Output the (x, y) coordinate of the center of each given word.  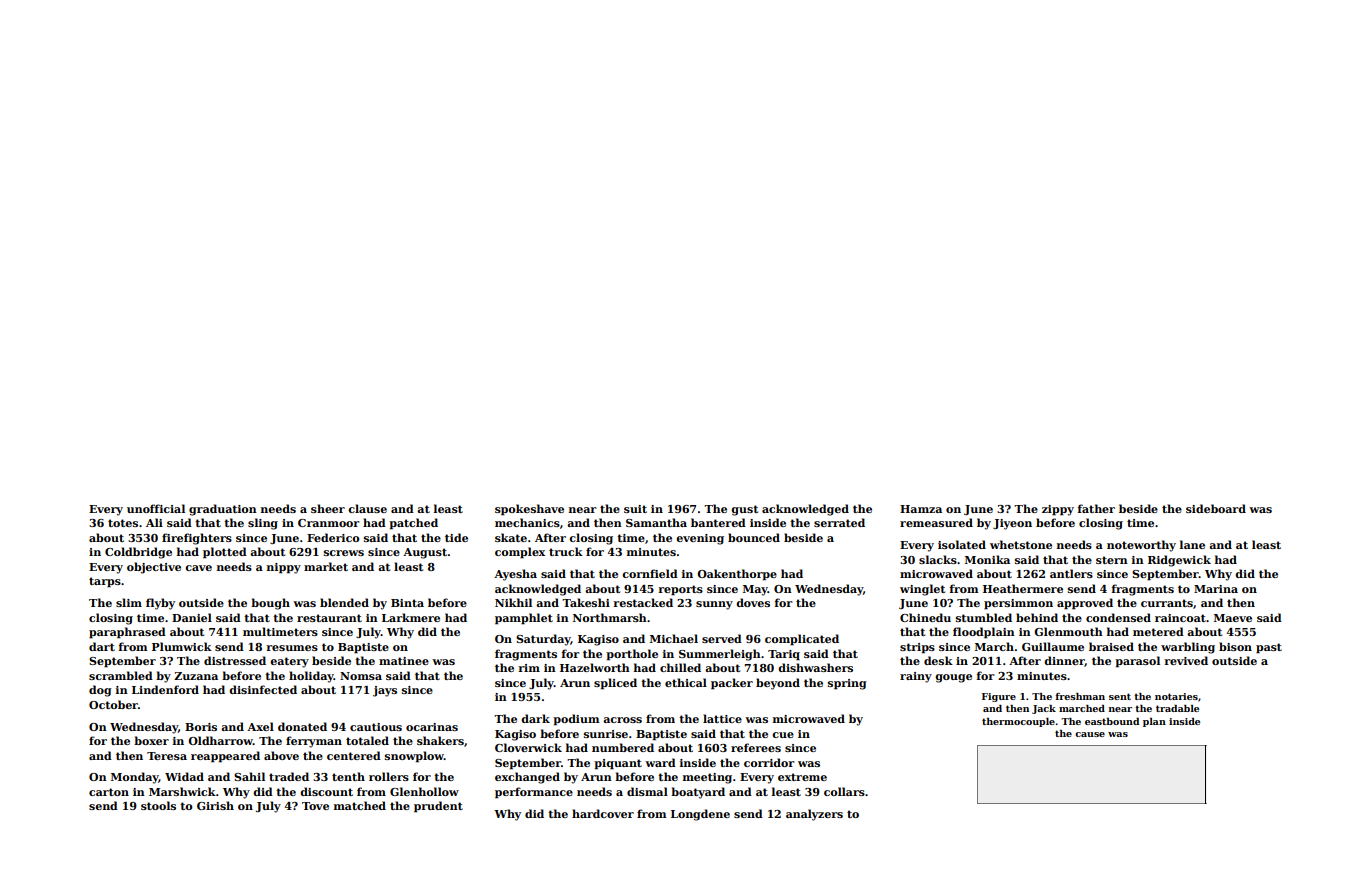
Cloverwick (528, 747)
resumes (292, 648)
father (1096, 508)
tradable (1177, 708)
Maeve (1233, 618)
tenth (348, 776)
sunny (714, 605)
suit (635, 509)
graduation (223, 510)
